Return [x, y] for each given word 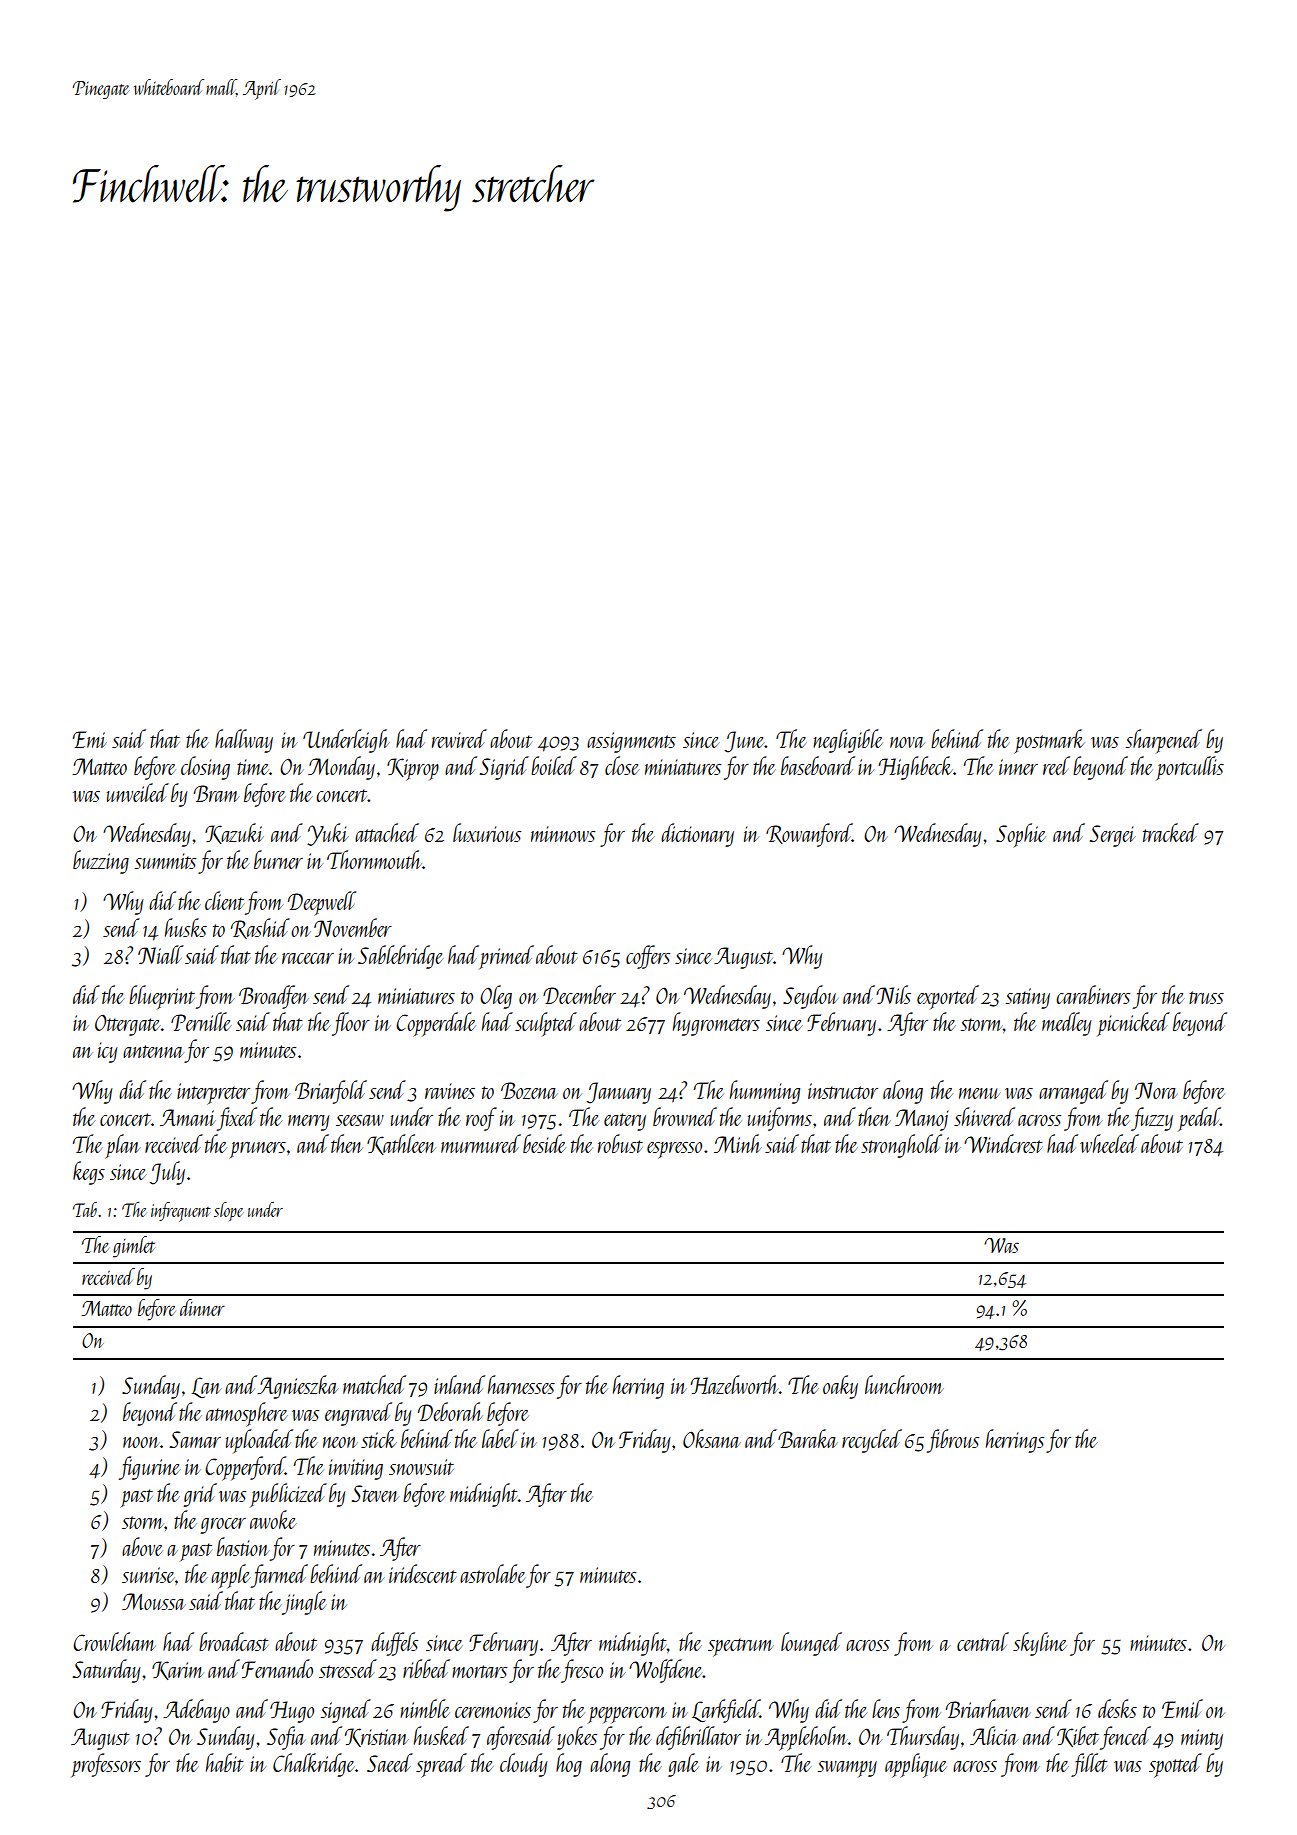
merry [309, 1123]
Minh [738, 1143]
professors [106, 1765]
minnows [563, 834]
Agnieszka [298, 1387]
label [500, 1438]
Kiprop [413, 769]
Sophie [1021, 835]
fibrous [953, 1441]
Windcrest [1003, 1143]
